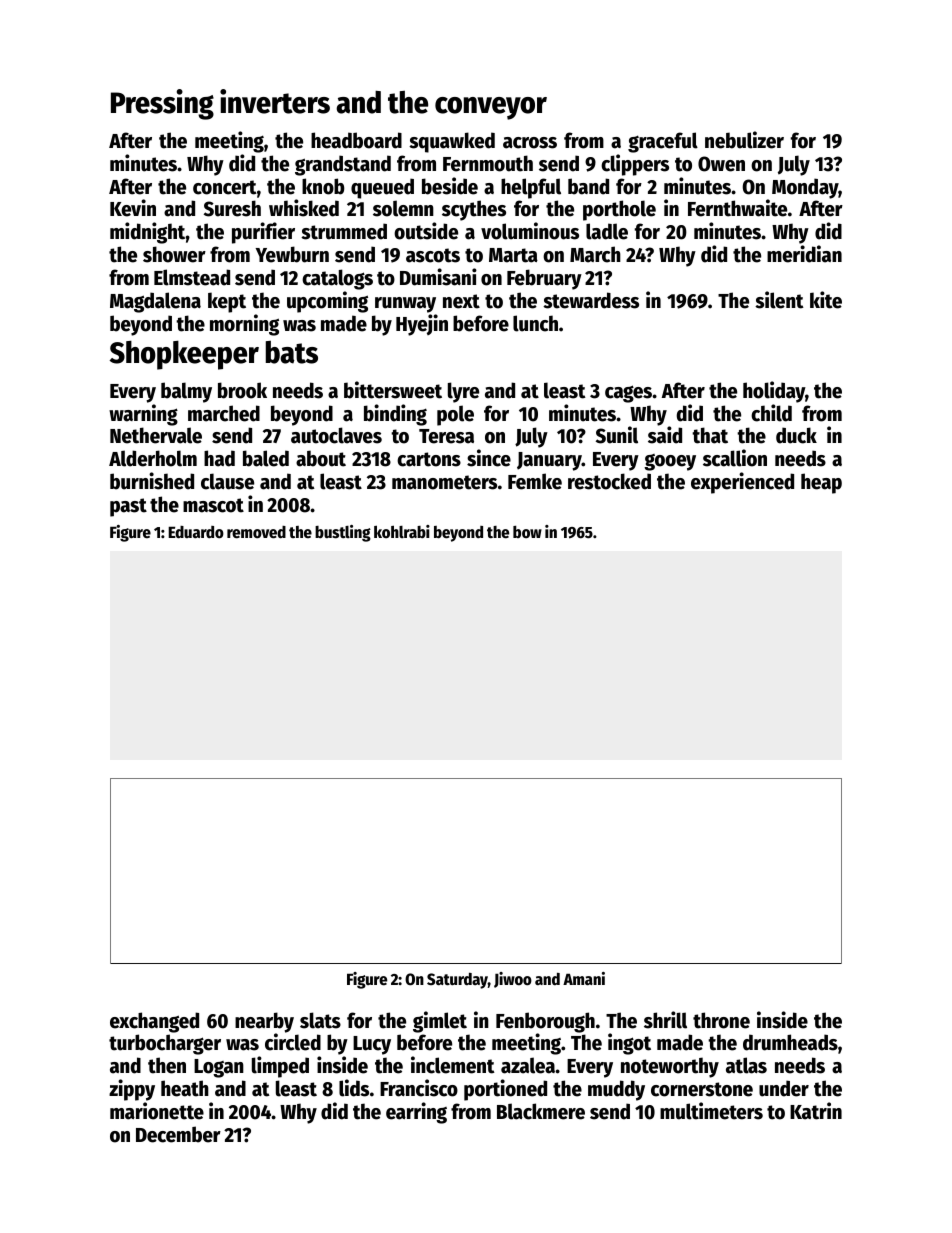 The height and width of the screenshot is (1233, 952). Describe the element at coordinates (196, 532) in the screenshot. I see `Eduardo` at that location.
